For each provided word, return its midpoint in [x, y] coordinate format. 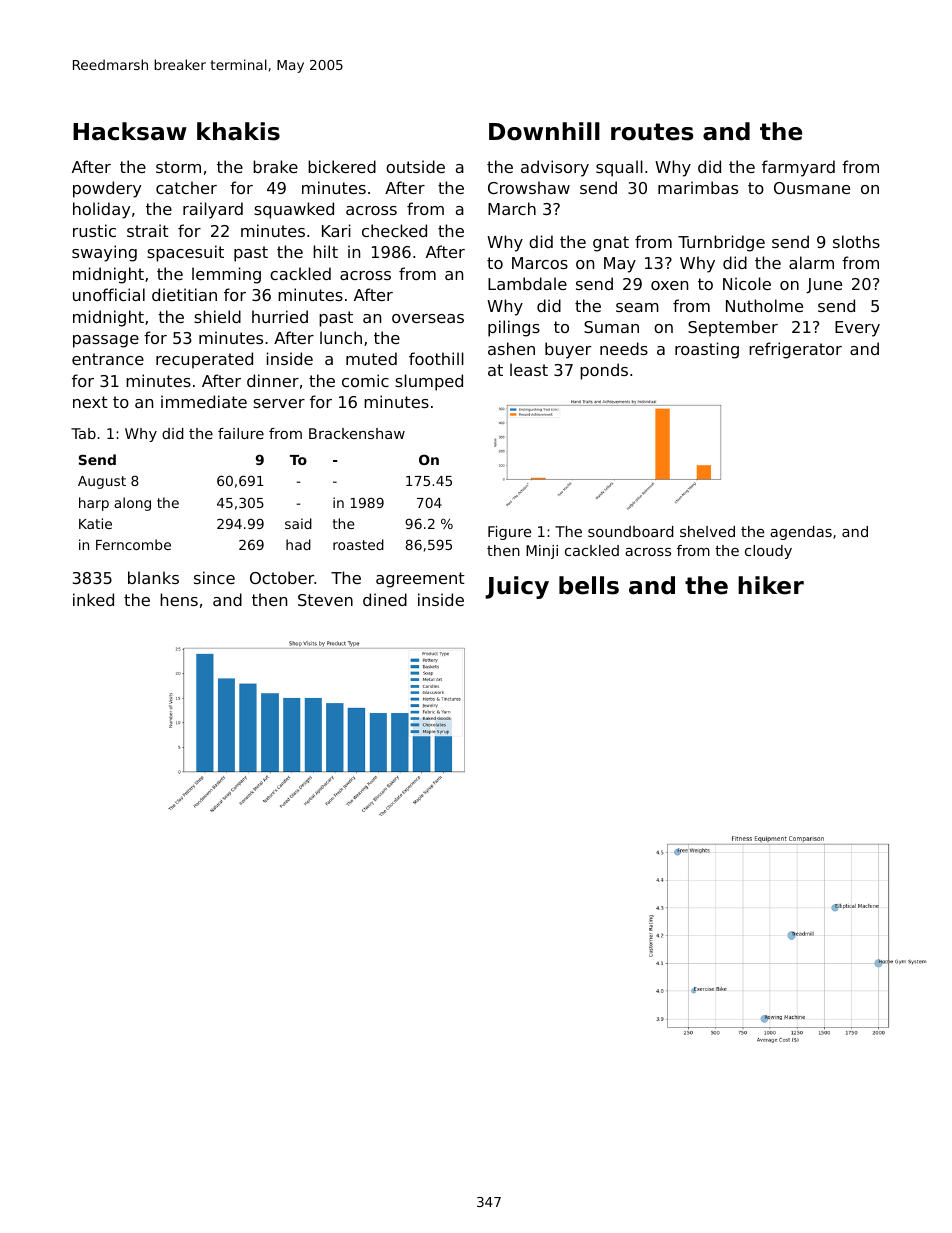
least [529, 369]
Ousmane [812, 188]
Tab [83, 433]
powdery [107, 189]
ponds [604, 371]
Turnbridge [721, 243]
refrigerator [795, 350]
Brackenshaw [357, 433]
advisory [555, 168]
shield [217, 316]
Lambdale [527, 283]
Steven [325, 600]
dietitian [184, 294]
